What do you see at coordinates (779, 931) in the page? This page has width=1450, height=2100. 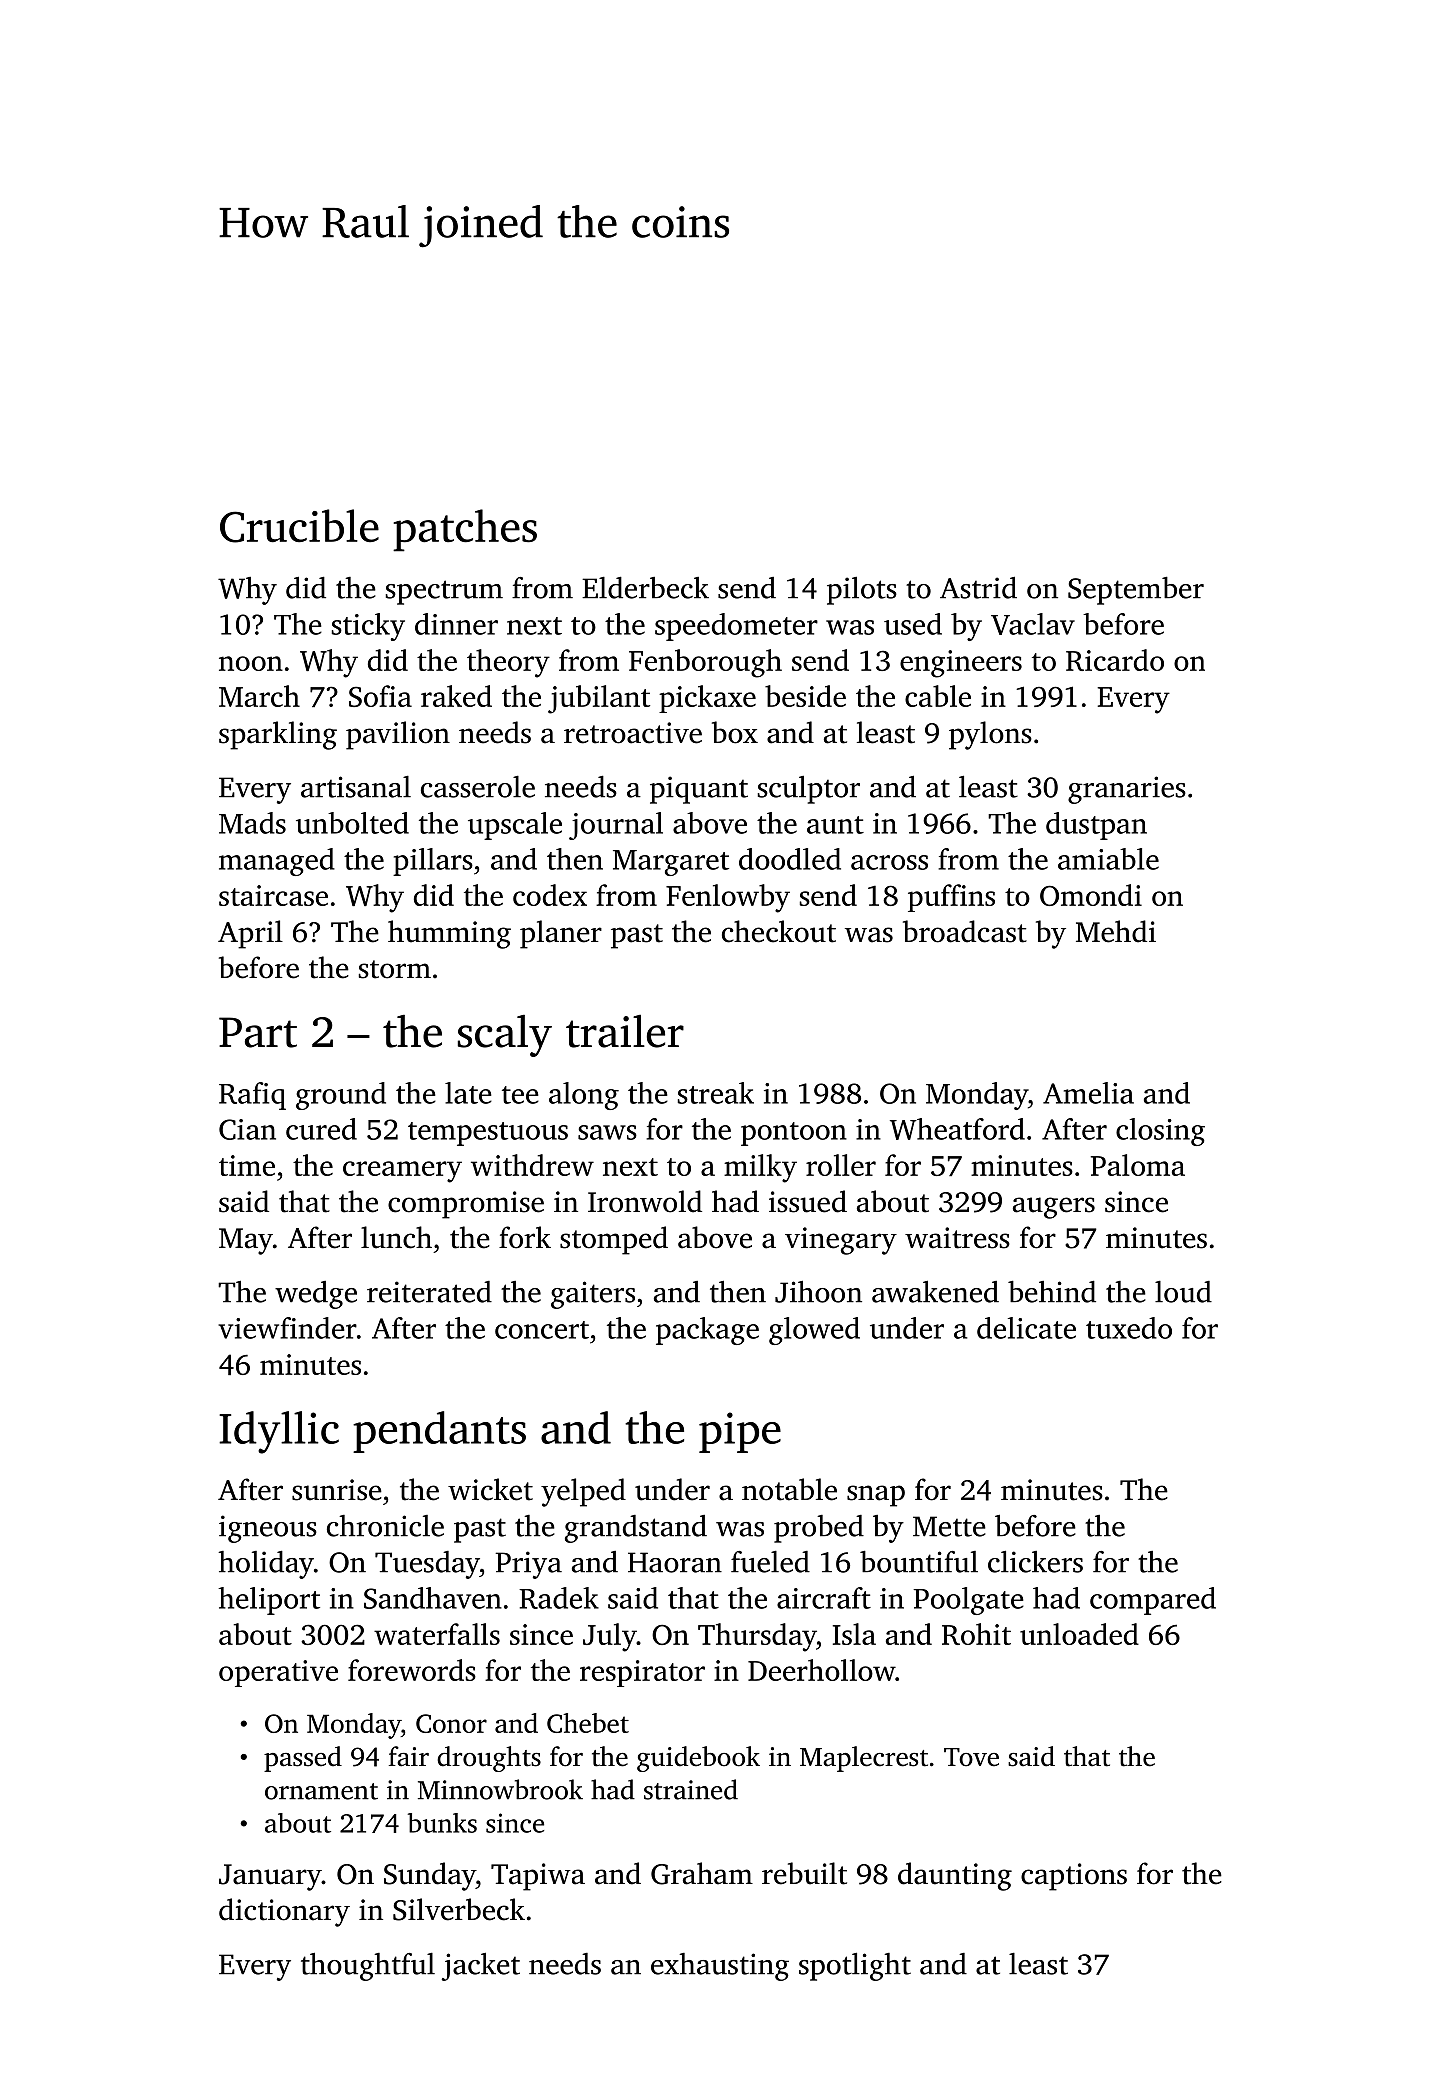 I see `checkout` at bounding box center [779, 931].
